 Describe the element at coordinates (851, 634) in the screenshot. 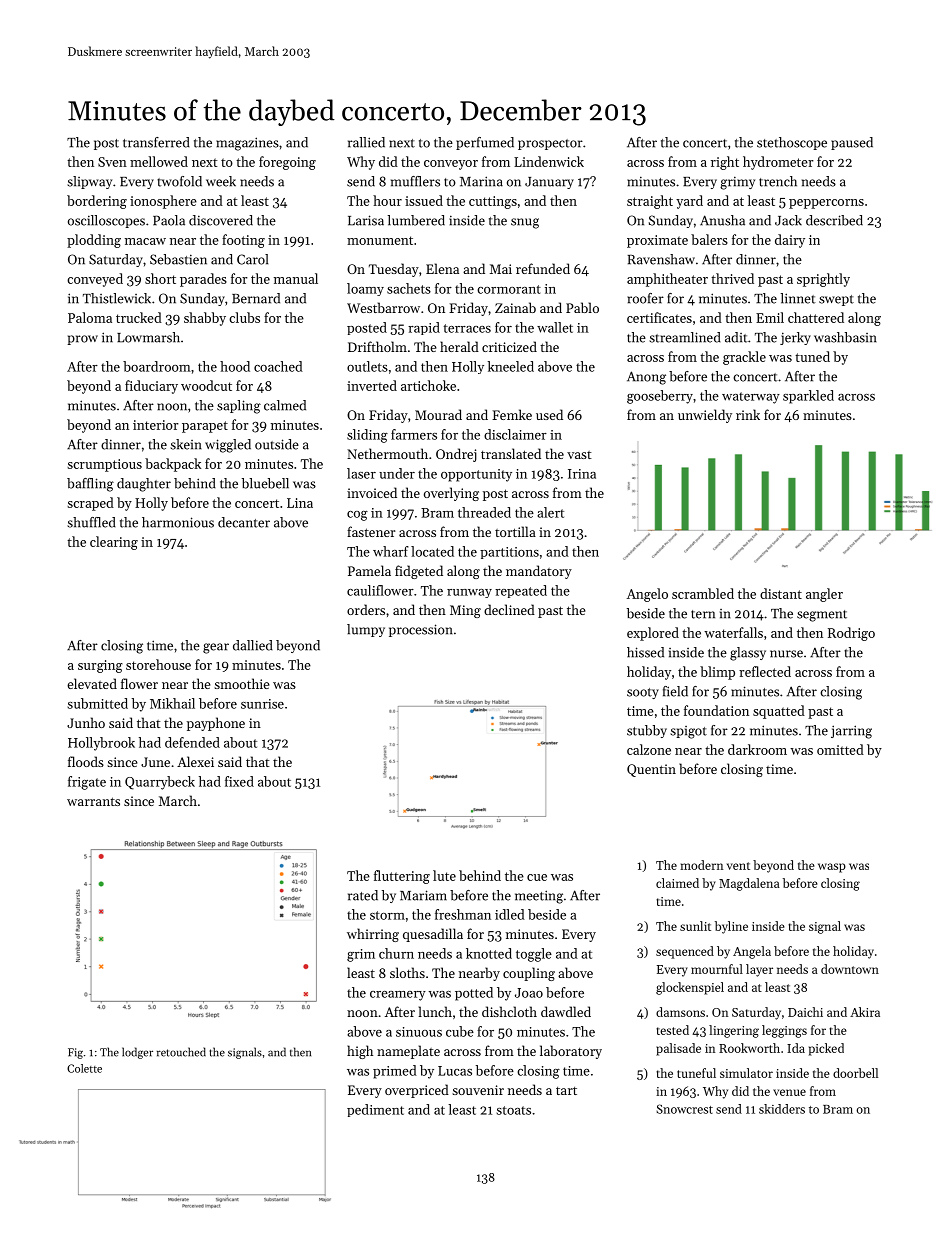

I see `Rodrigo` at that location.
